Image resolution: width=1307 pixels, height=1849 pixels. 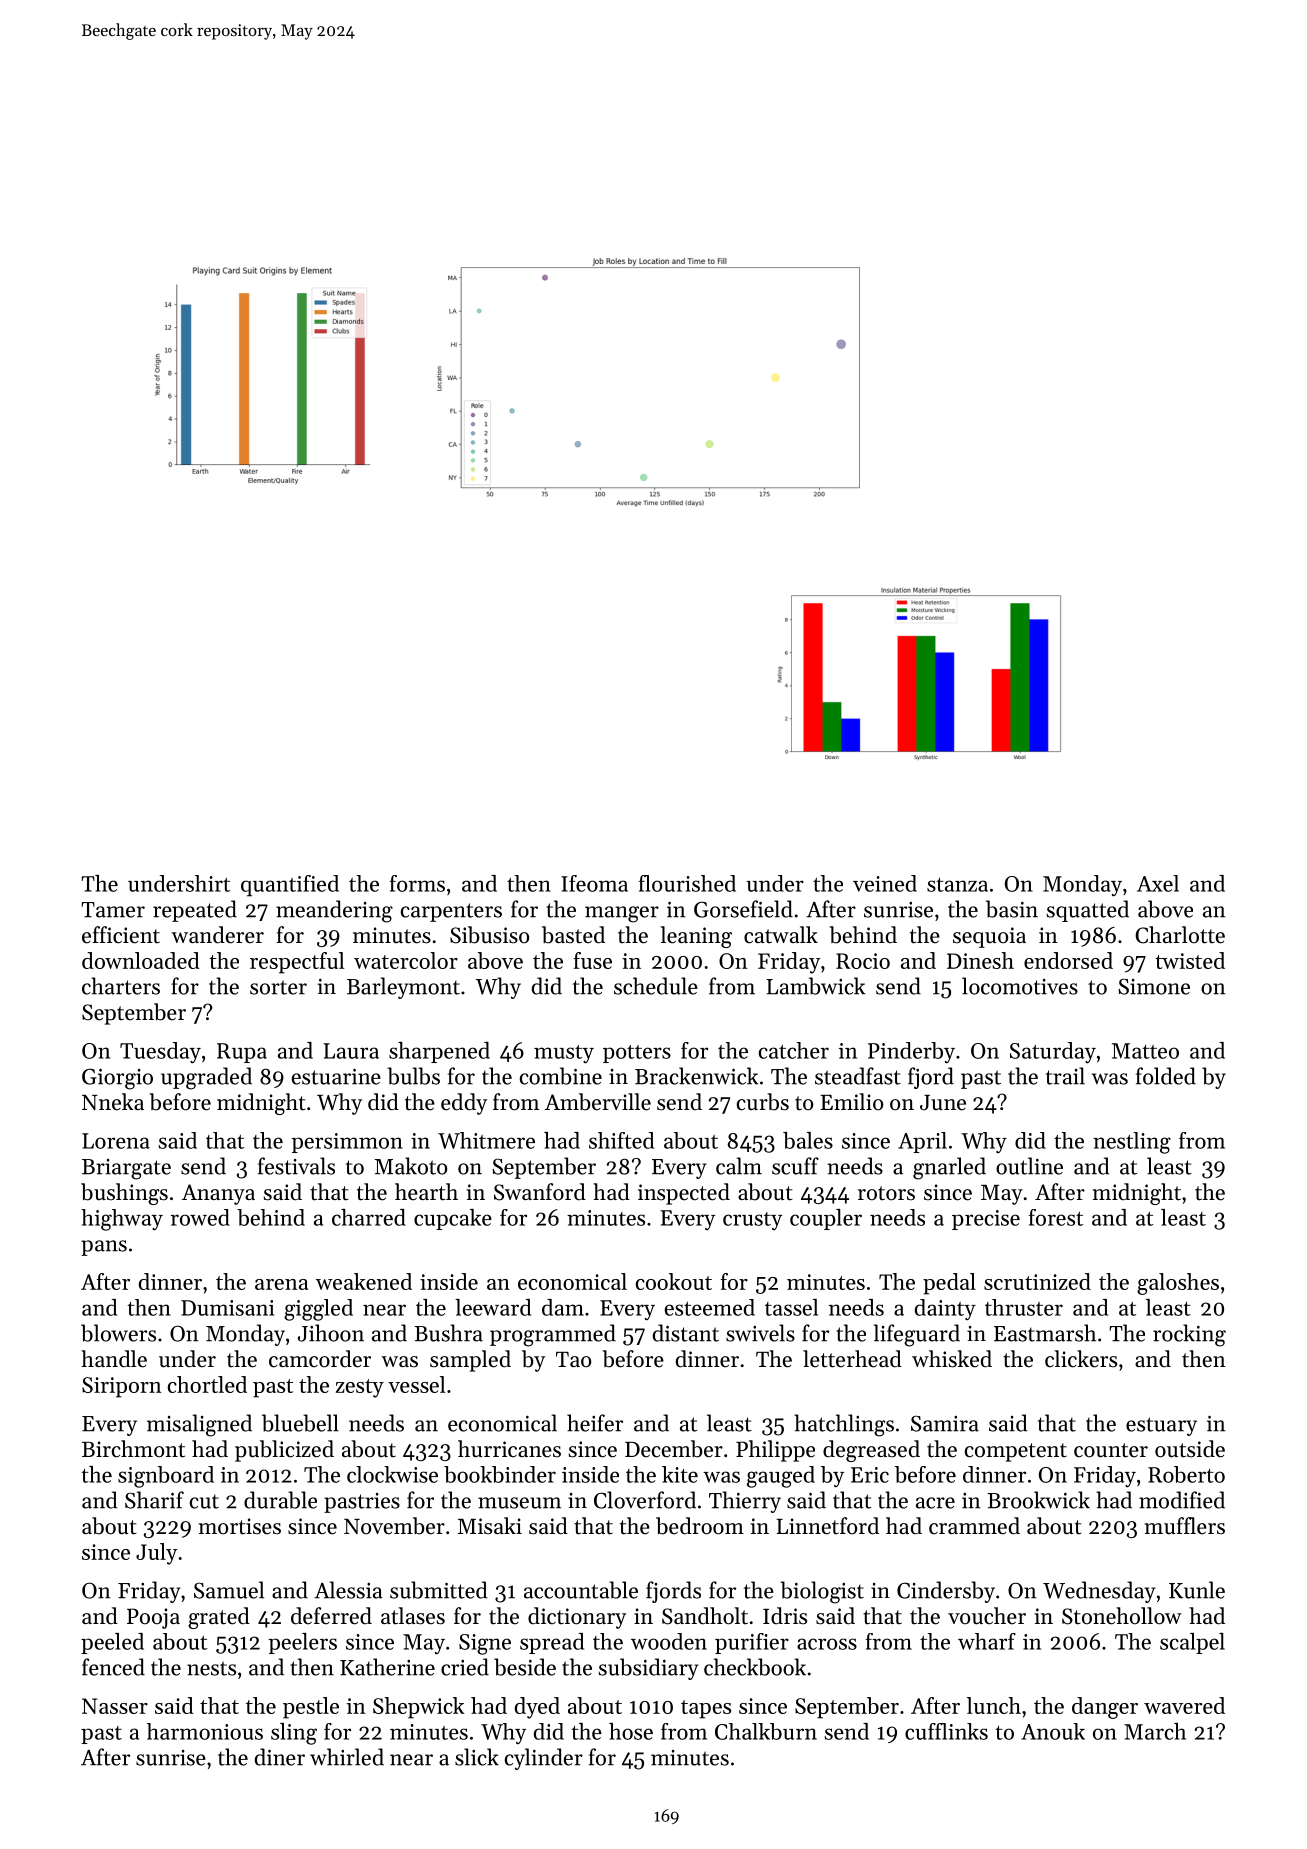 I want to click on veined, so click(x=885, y=883).
